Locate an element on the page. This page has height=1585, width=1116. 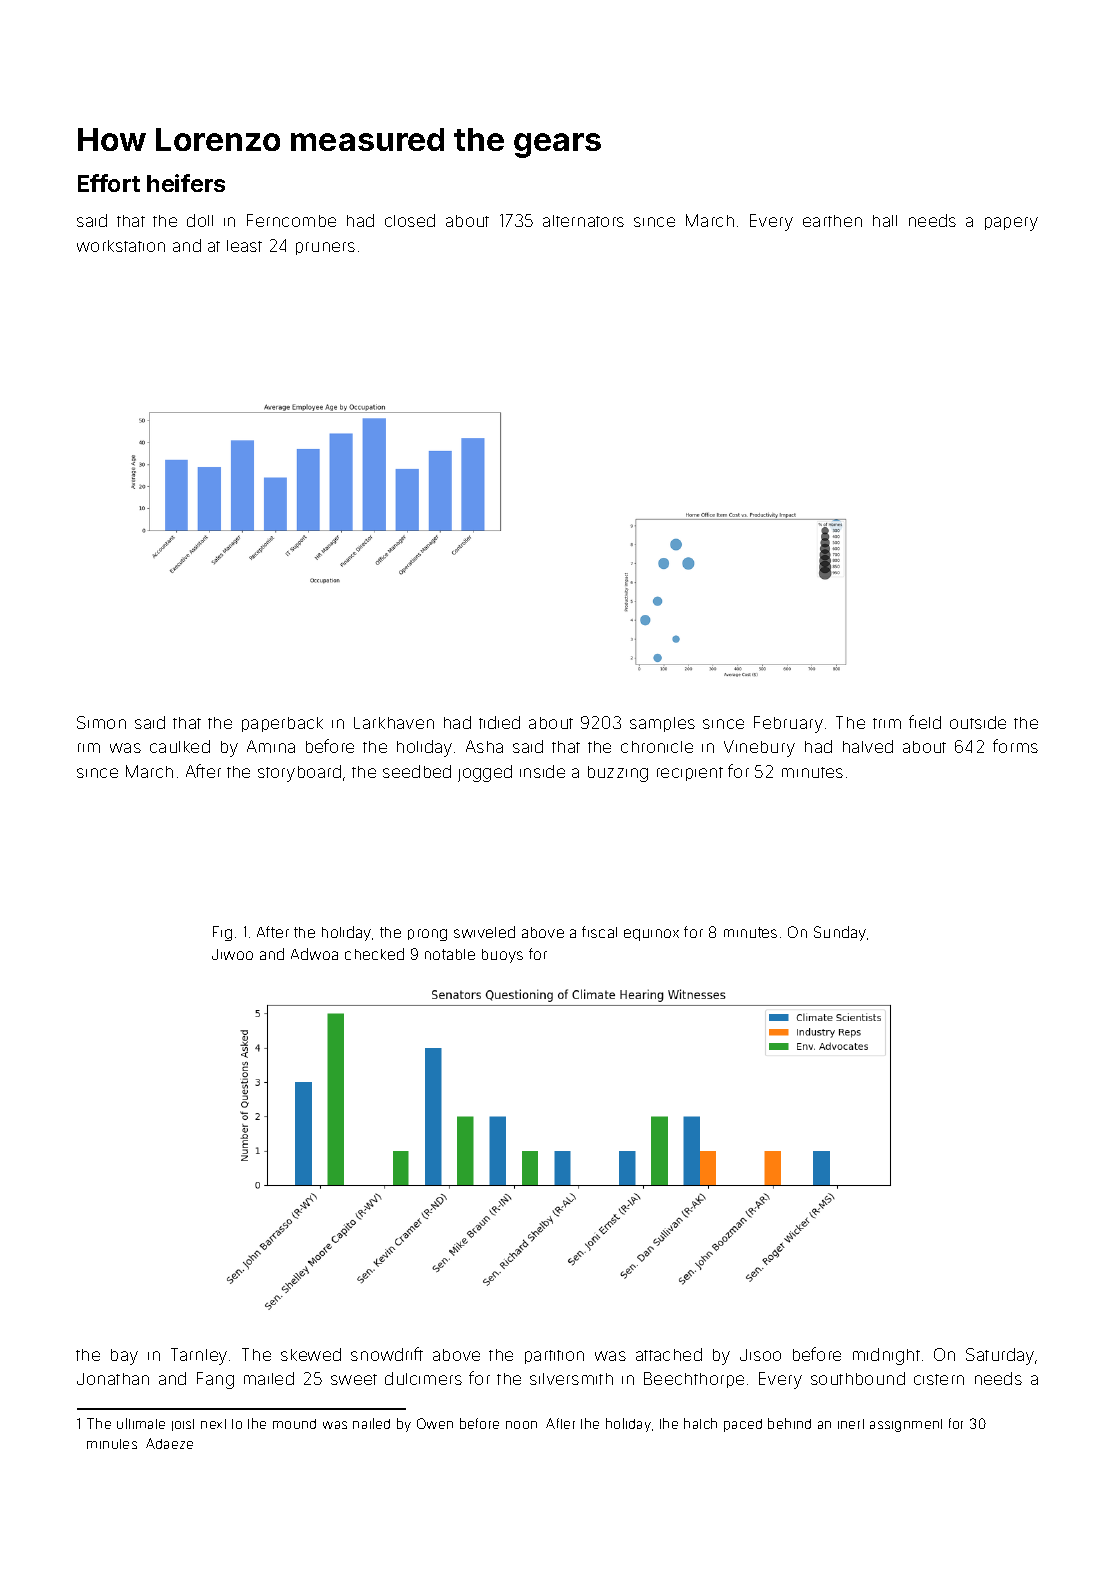
Jonathan is located at coordinates (113, 1379).
